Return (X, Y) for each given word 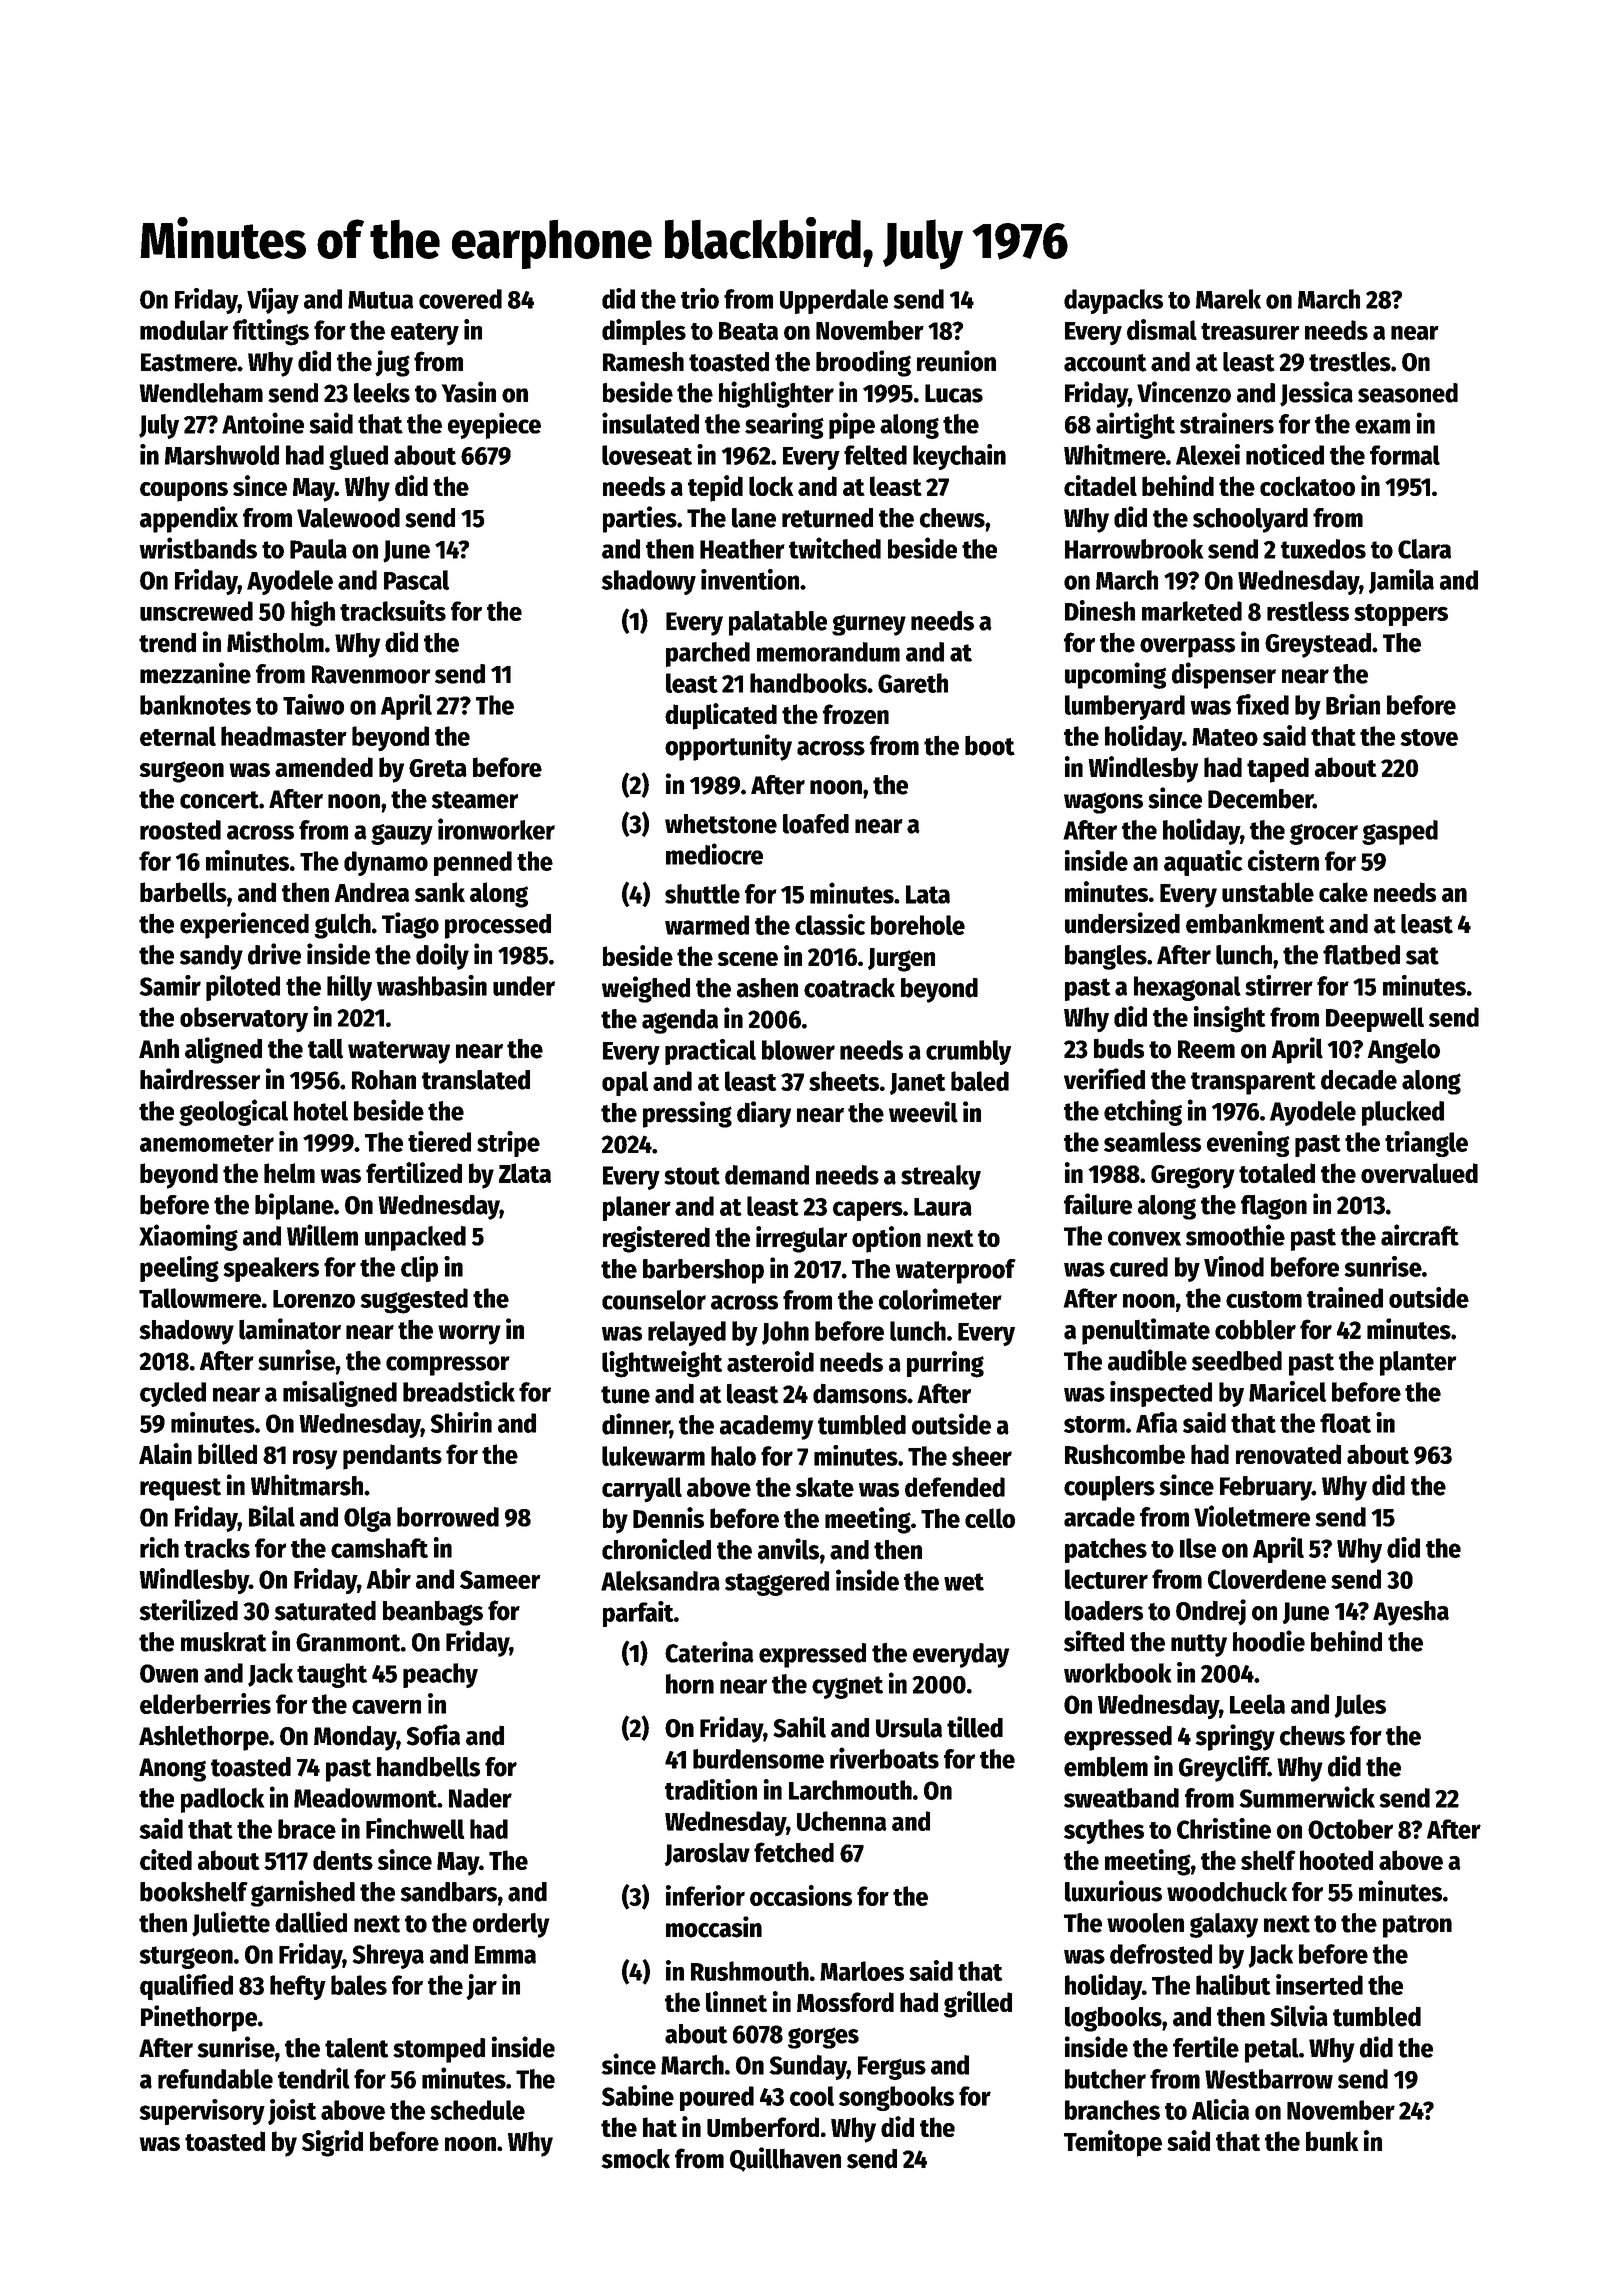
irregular (802, 1239)
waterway (399, 1052)
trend (167, 643)
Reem (1206, 1049)
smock (635, 2158)
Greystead (1318, 645)
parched (708, 654)
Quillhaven (785, 2159)
